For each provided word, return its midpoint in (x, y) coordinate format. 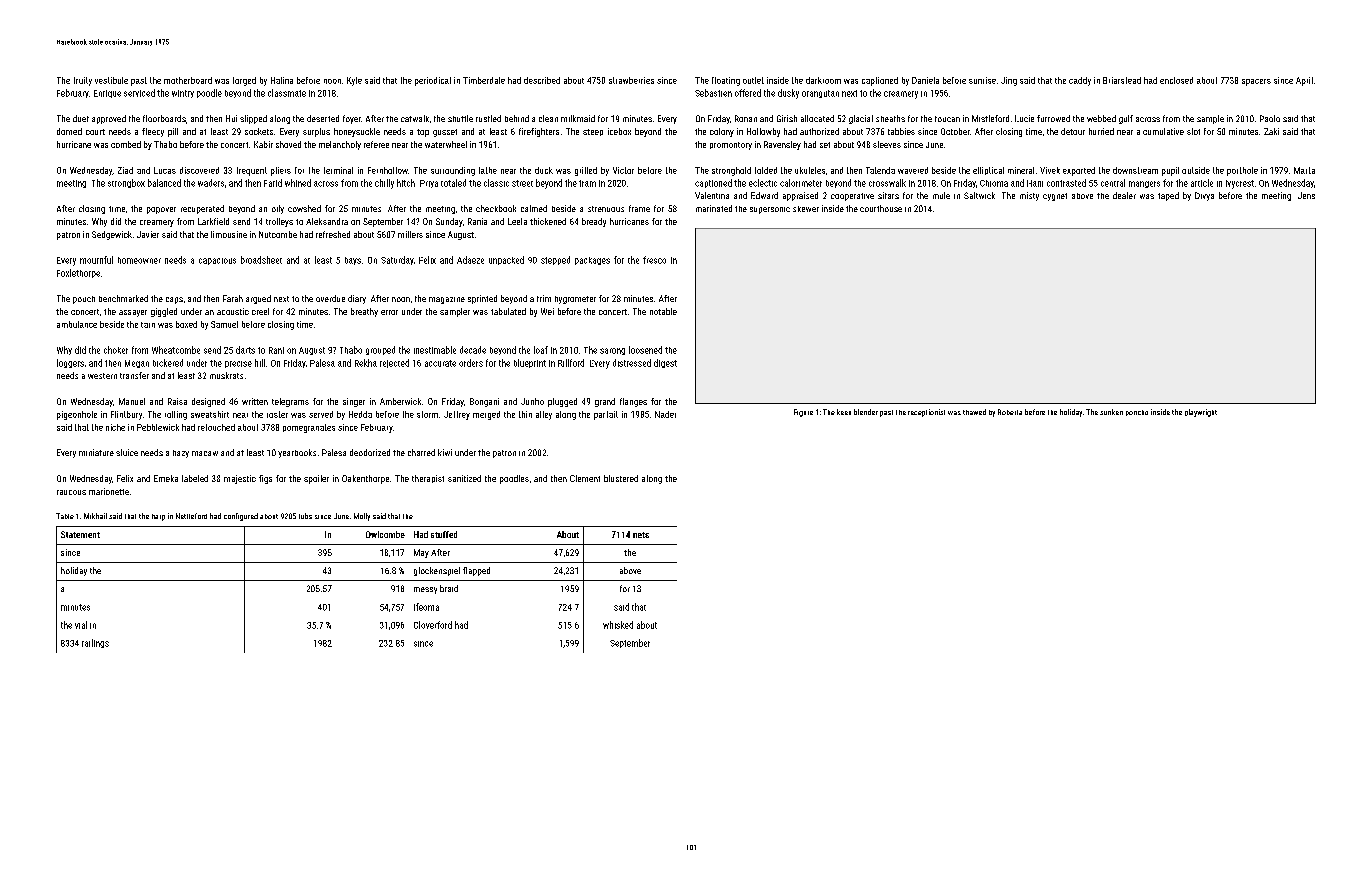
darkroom (823, 80)
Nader (665, 414)
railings (95, 643)
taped (1168, 196)
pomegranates (309, 428)
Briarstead (1122, 80)
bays (353, 261)
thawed (974, 412)
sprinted (482, 299)
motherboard (188, 80)
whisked (618, 625)
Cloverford (433, 625)
